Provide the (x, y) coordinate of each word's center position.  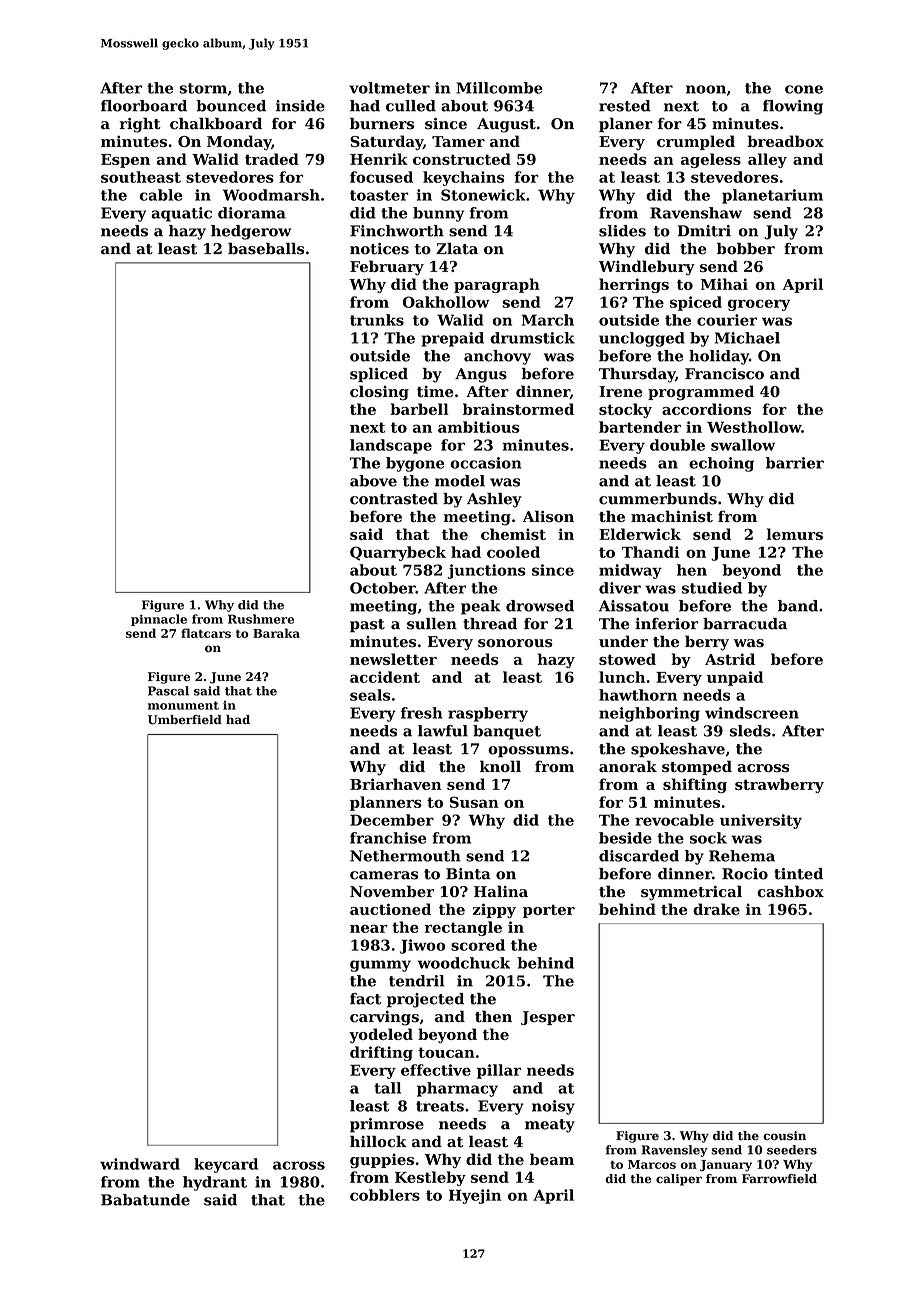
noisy (553, 1107)
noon (706, 89)
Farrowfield (779, 1179)
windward (140, 1164)
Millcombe (499, 88)
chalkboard (216, 124)
